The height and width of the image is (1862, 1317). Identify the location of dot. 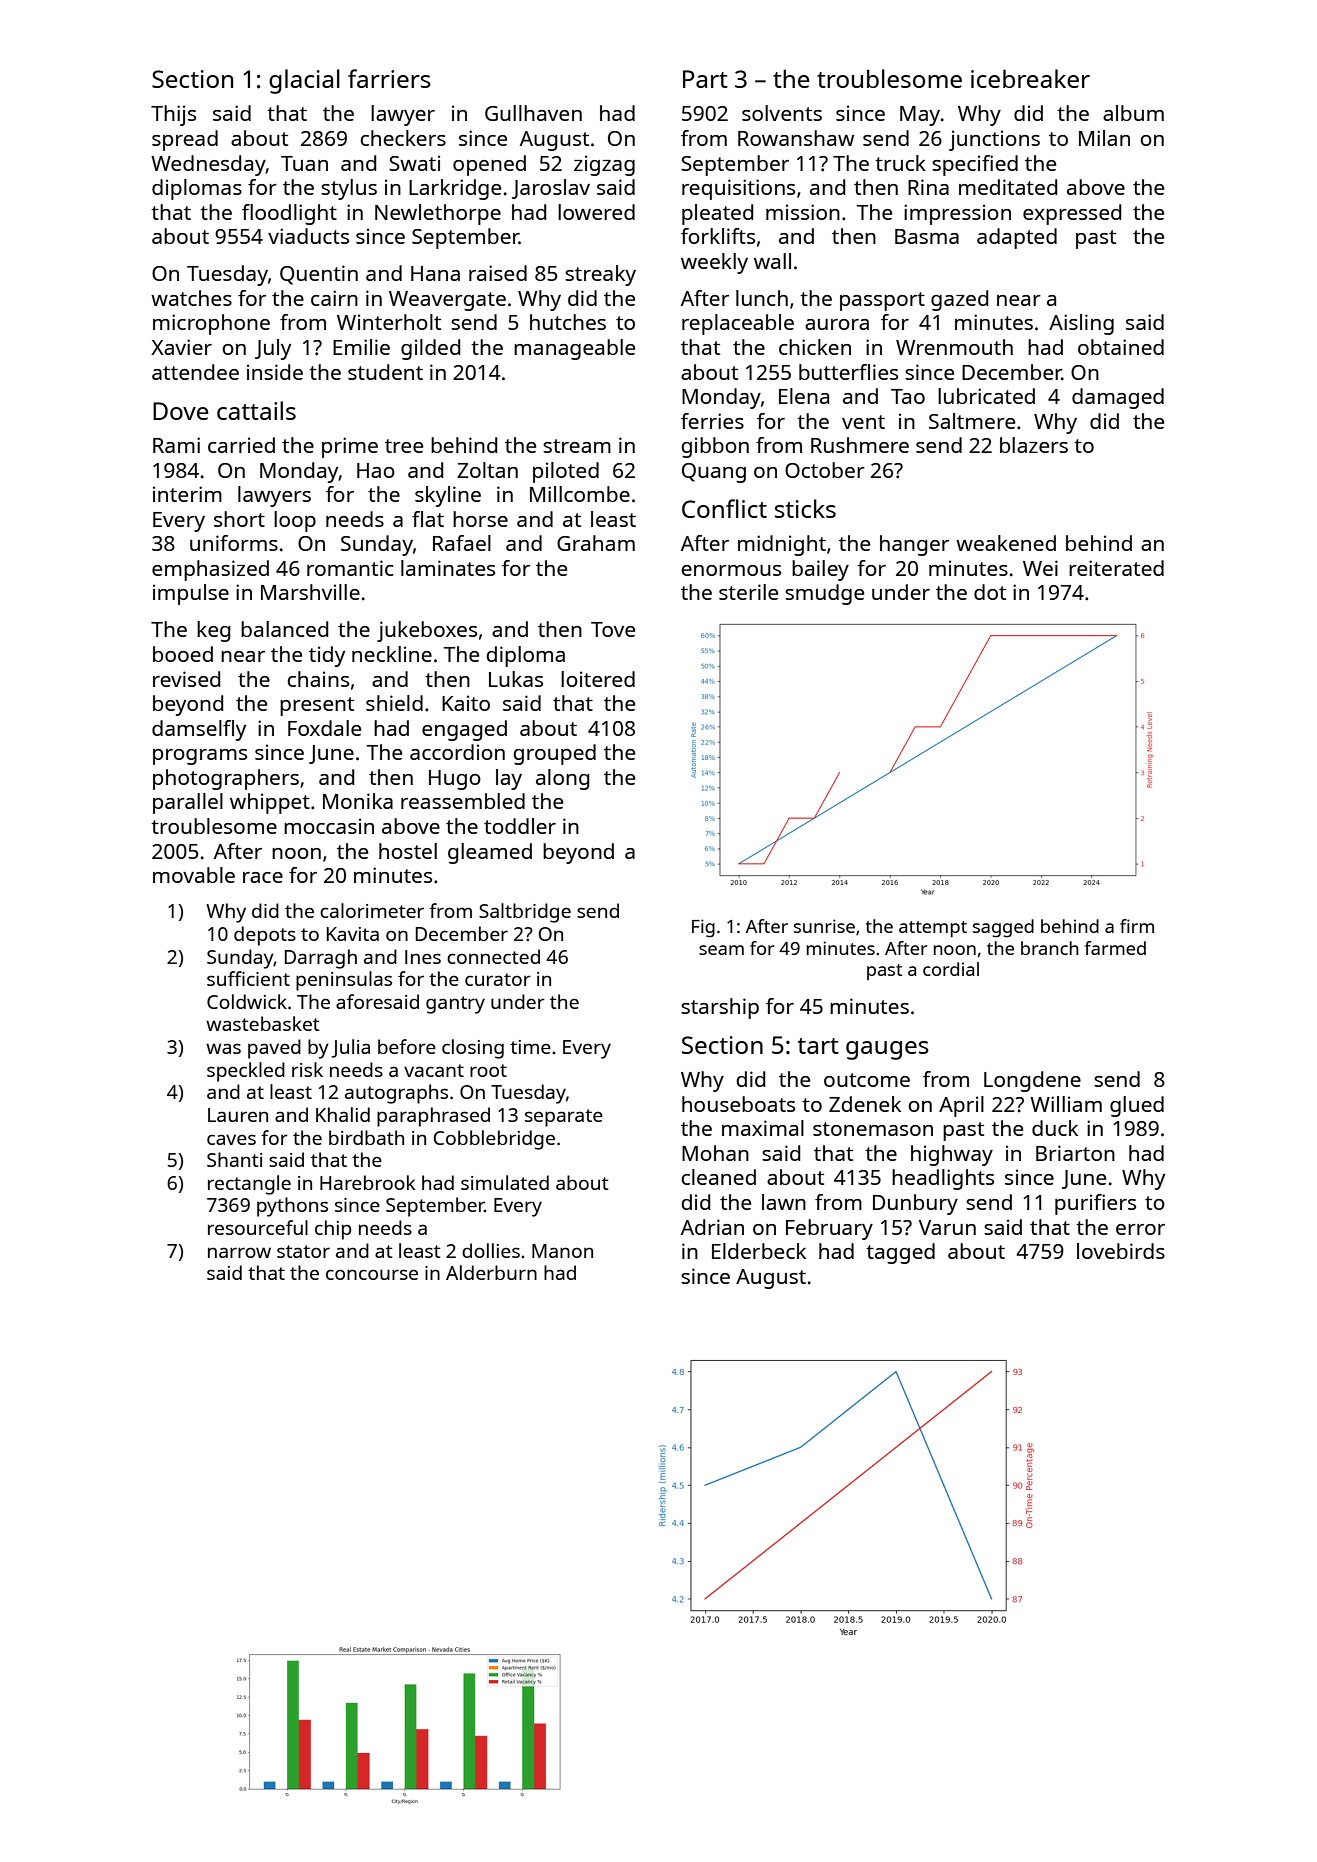
(990, 592).
